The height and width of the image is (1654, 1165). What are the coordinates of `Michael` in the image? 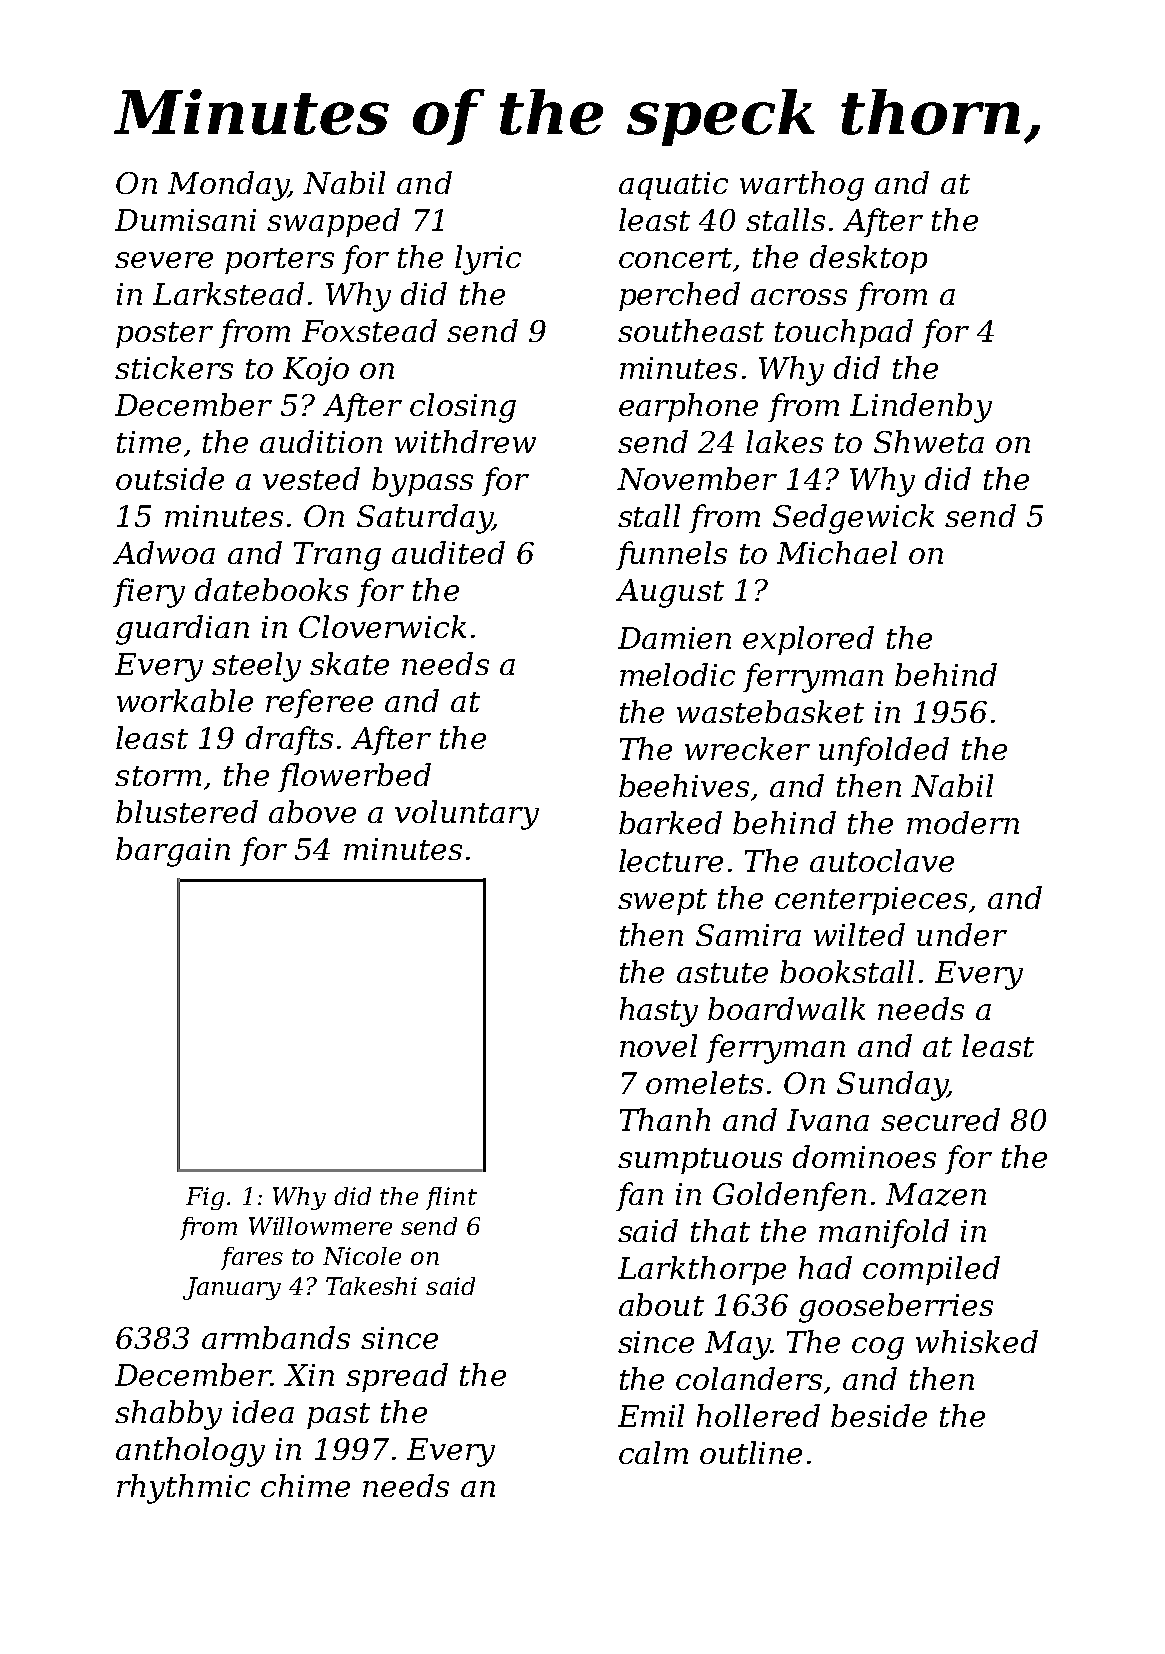 It's located at (837, 552).
